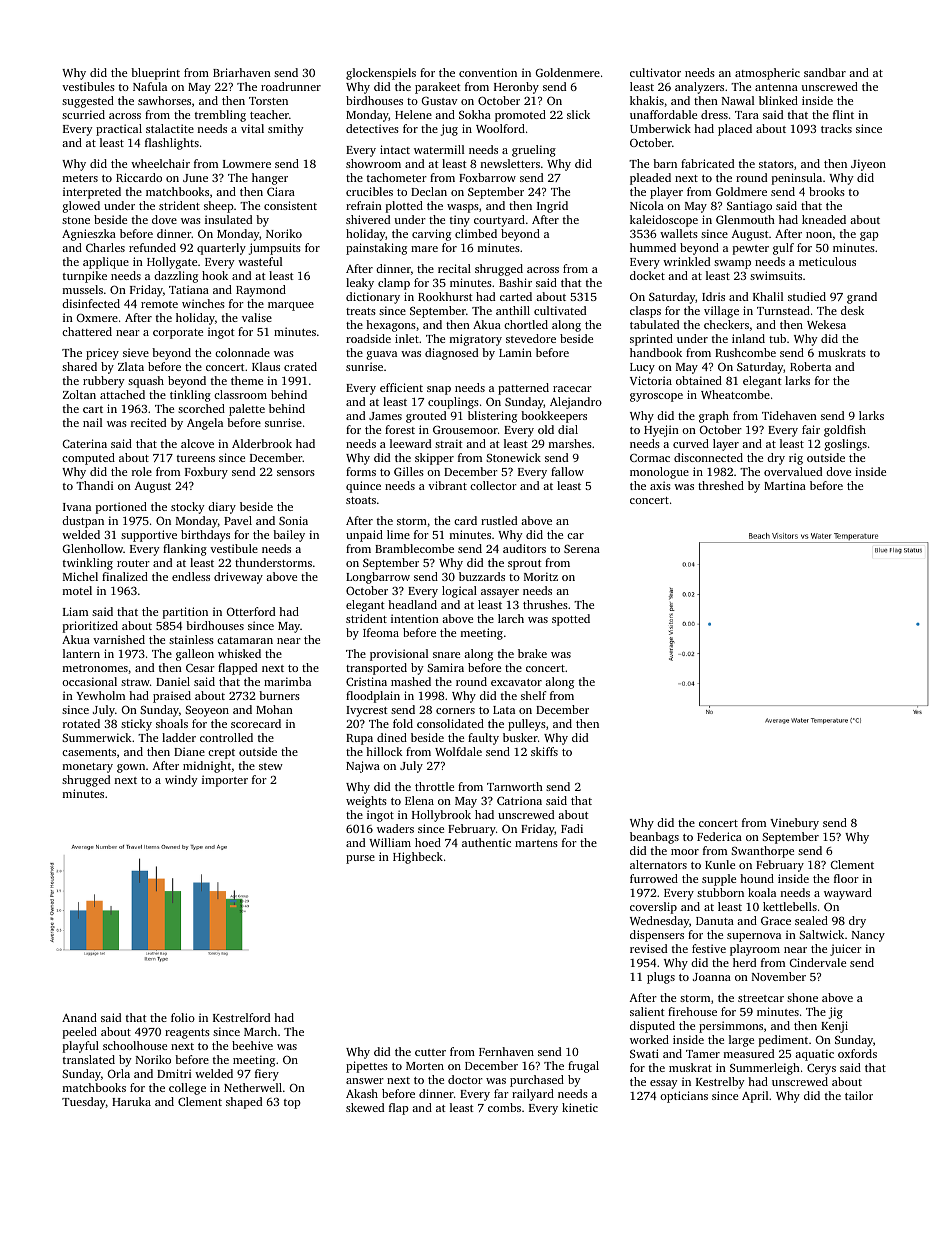 The width and height of the screenshot is (952, 1233). I want to click on couplings, so click(453, 403).
